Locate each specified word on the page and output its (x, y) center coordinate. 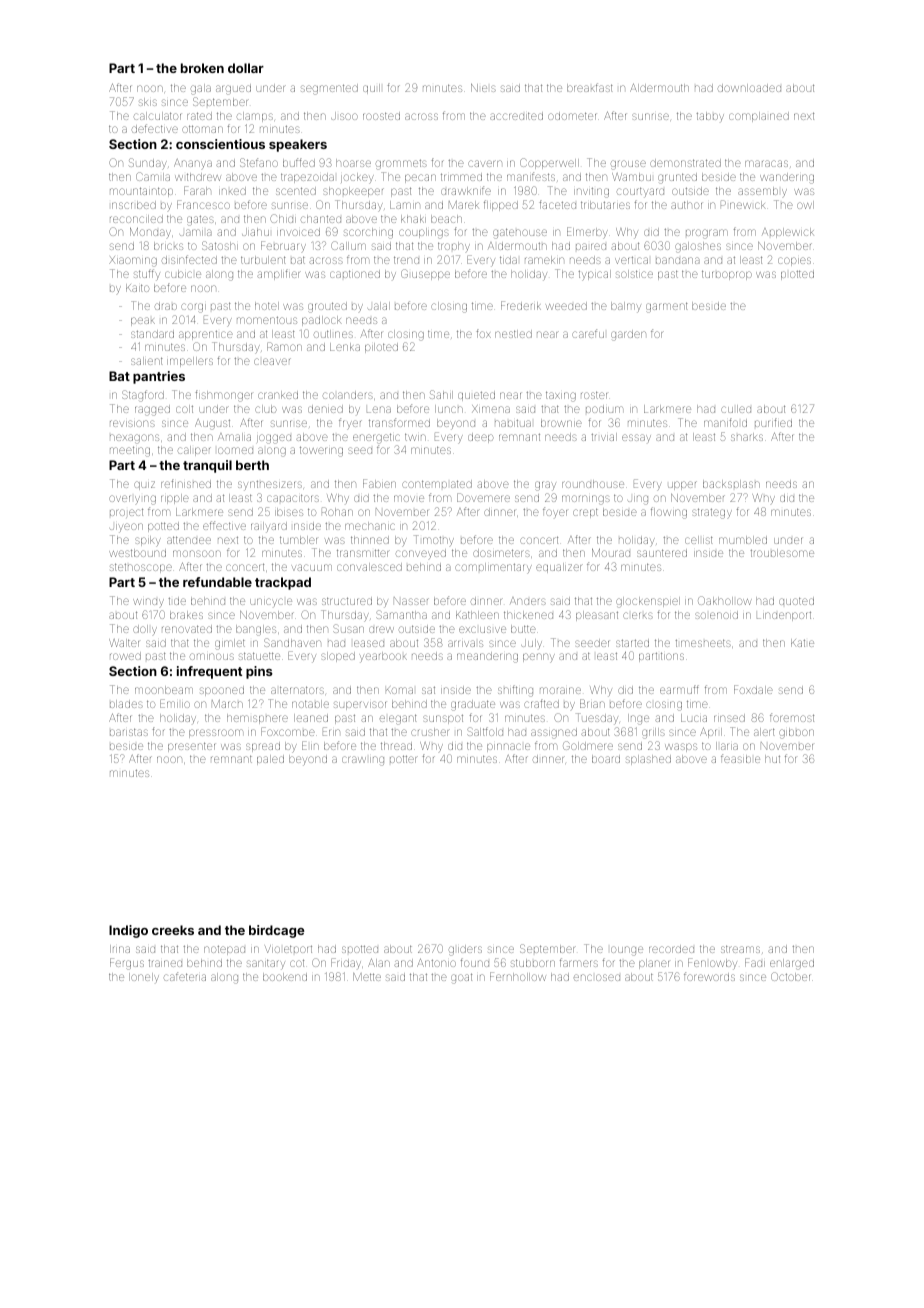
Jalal (379, 306)
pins (259, 672)
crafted (541, 703)
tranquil (207, 466)
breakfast (590, 87)
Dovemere (483, 497)
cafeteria (185, 976)
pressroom (216, 733)
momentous (267, 320)
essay (636, 438)
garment (667, 307)
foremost (792, 717)
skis (148, 102)
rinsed (729, 718)
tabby (710, 116)
